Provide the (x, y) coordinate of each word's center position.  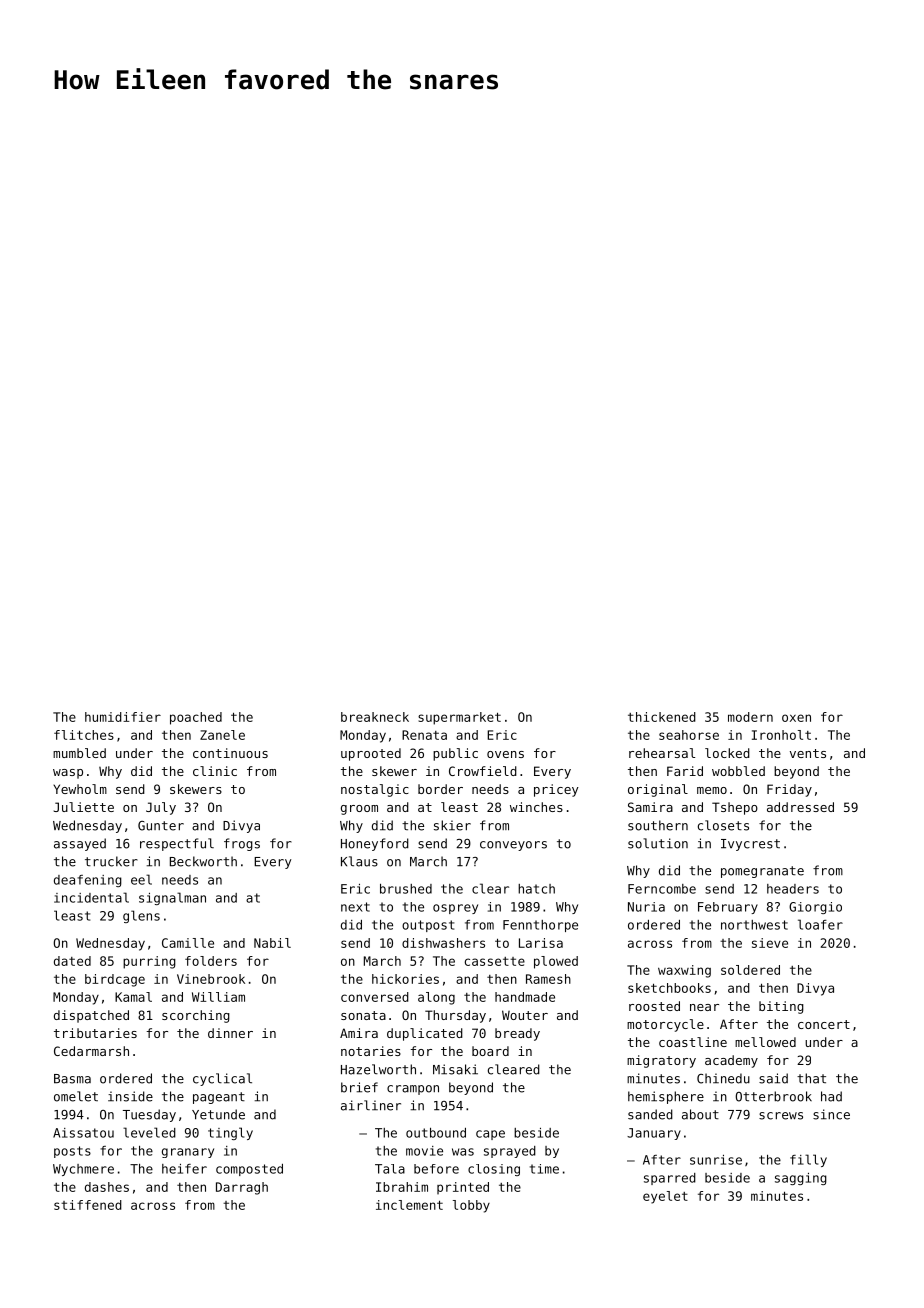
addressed (800, 807)
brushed (406, 889)
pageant (219, 1098)
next (355, 907)
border (440, 789)
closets (723, 825)
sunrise (716, 1160)
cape (490, 1135)
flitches (84, 735)
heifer (184, 1169)
